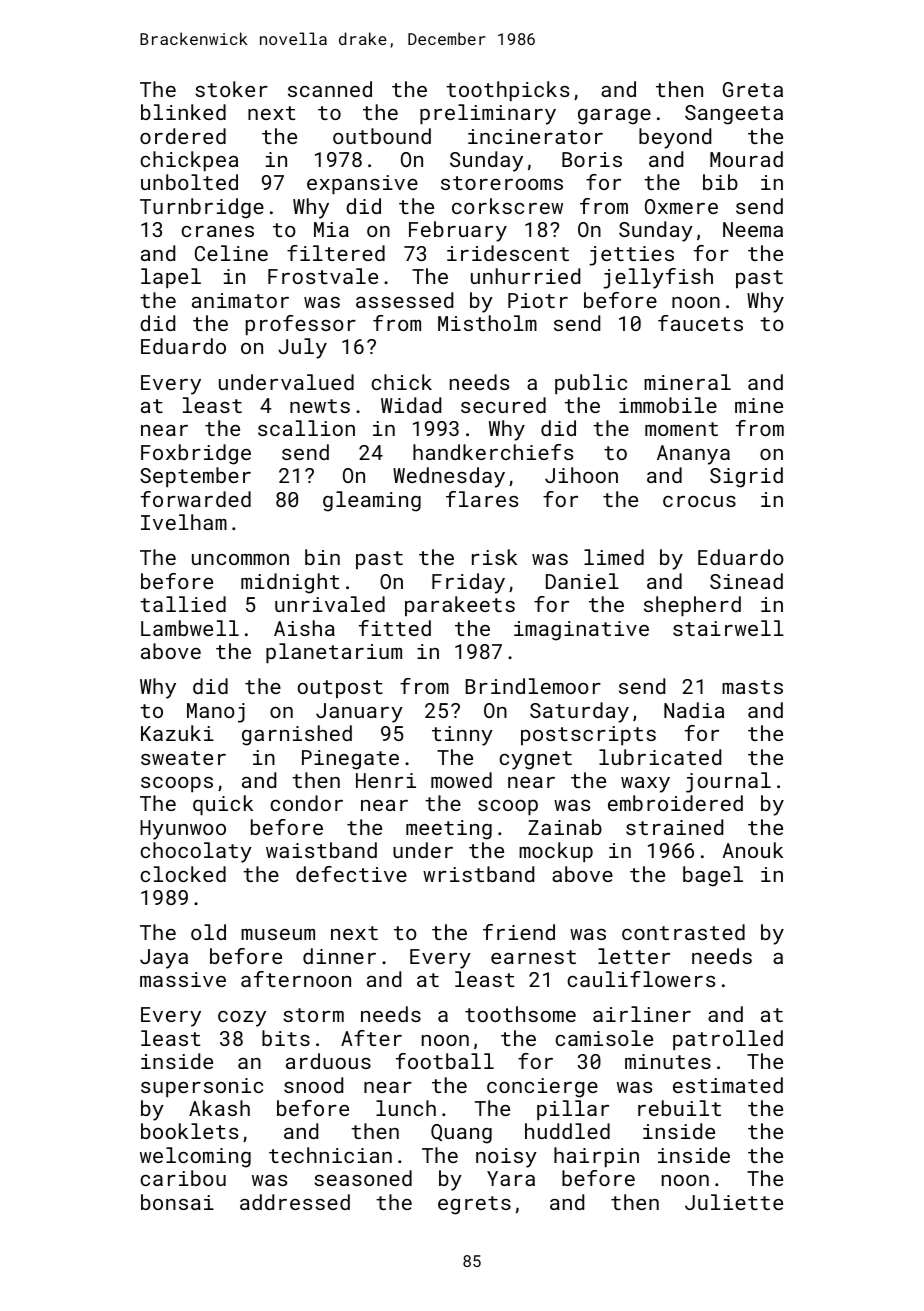 This document has height=1311, width=924. What do you see at coordinates (694, 710) in the document?
I see `Nadia` at bounding box center [694, 710].
